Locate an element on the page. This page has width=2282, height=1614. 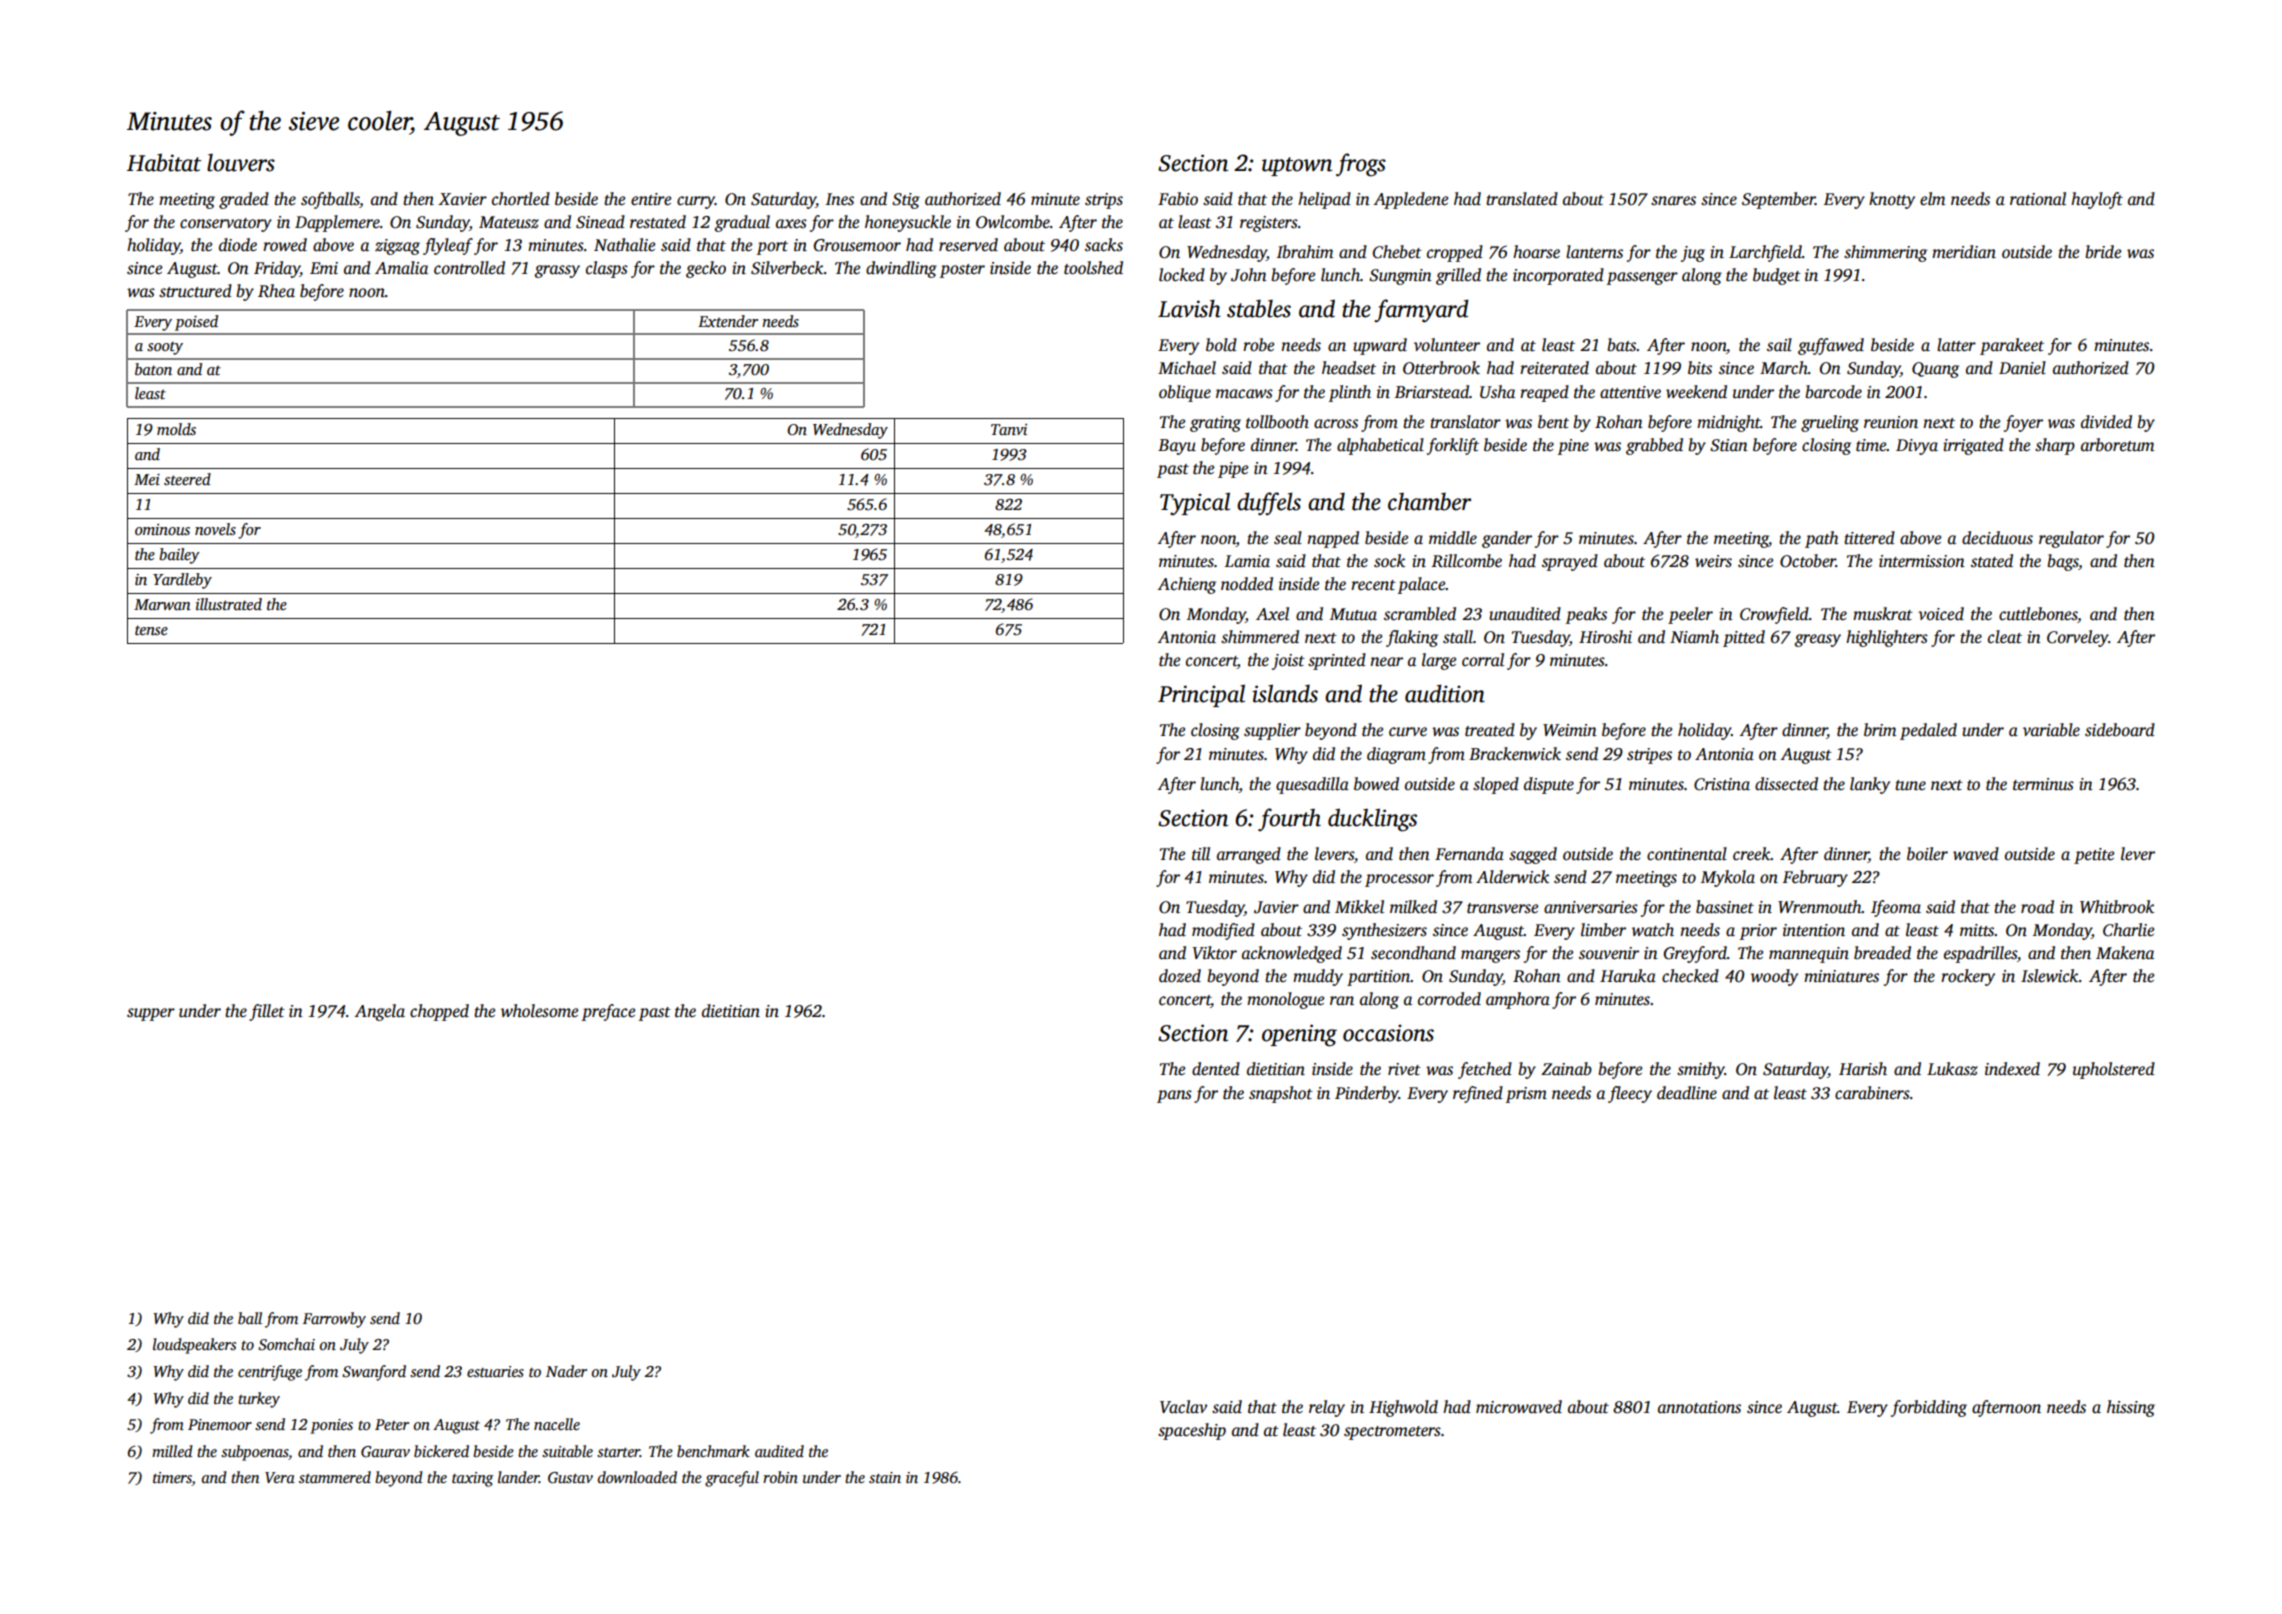
elm is located at coordinates (1932, 199).
